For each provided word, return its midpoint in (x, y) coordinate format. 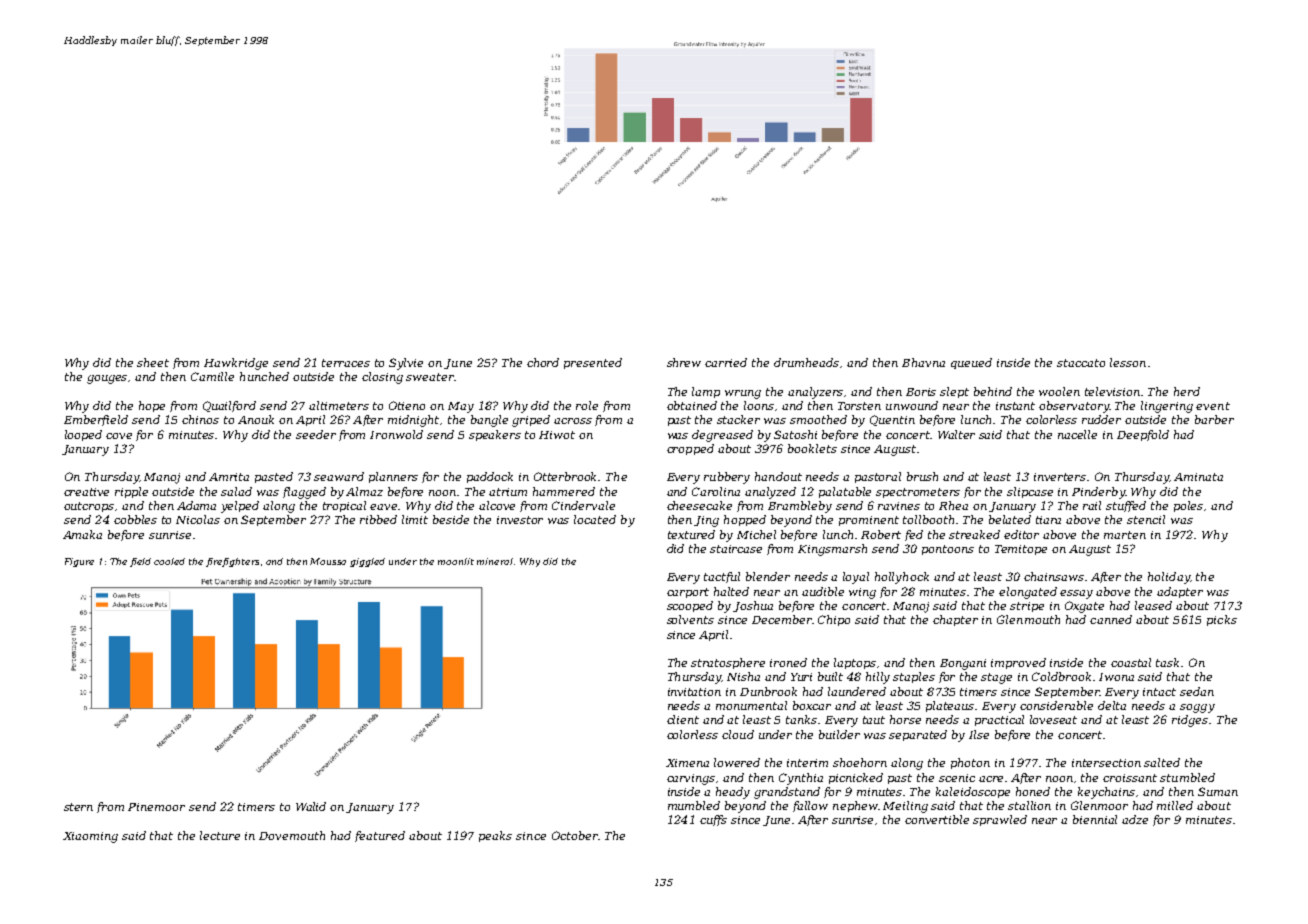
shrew (684, 362)
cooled (169, 561)
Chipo (834, 620)
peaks (495, 836)
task (1167, 662)
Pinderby (1098, 493)
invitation (694, 692)
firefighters (232, 562)
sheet (153, 362)
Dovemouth (292, 835)
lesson (1128, 362)
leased (1153, 605)
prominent (869, 521)
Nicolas (198, 519)
